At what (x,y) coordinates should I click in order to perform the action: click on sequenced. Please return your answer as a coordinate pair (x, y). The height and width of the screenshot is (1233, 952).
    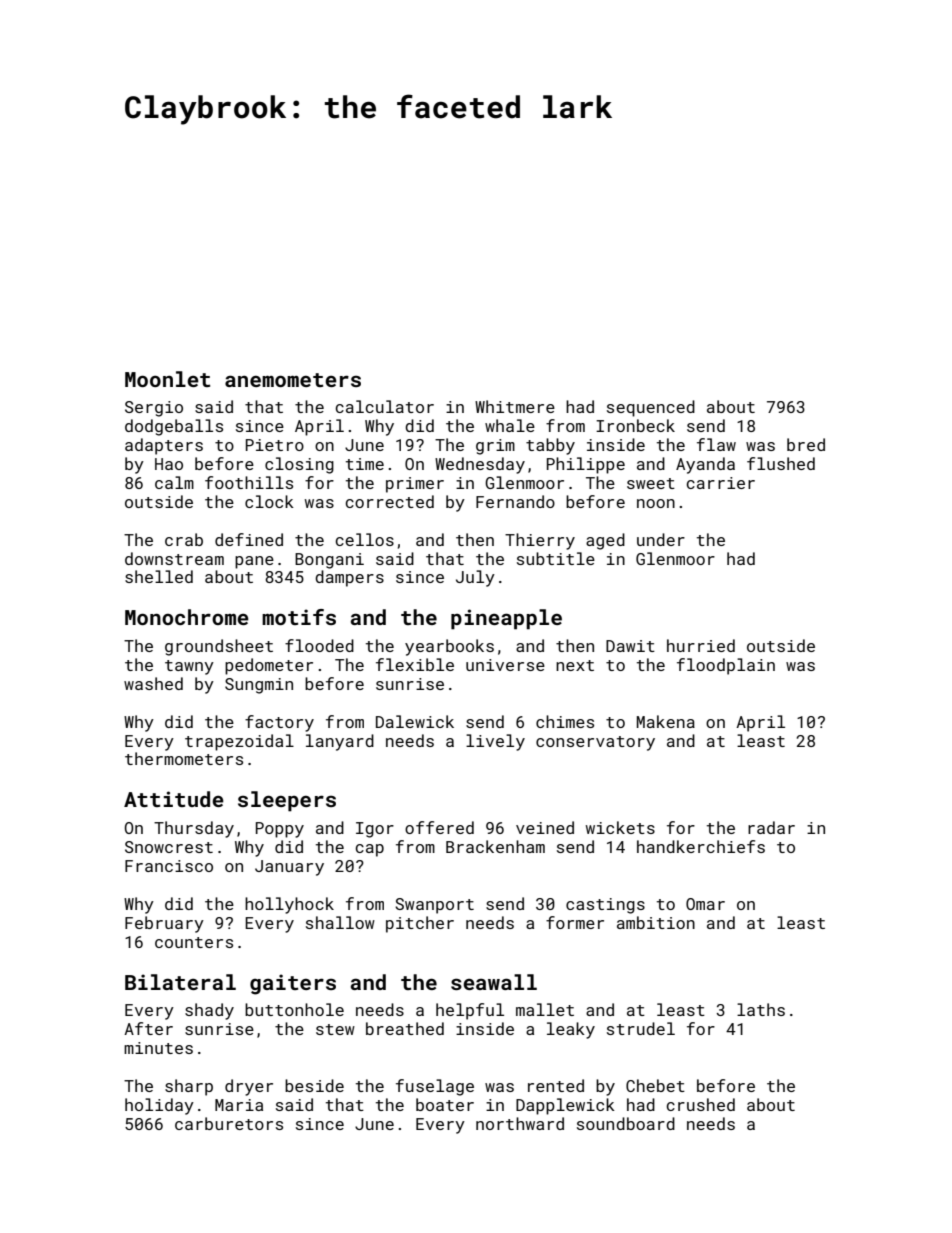
    Looking at the image, I should click on (651, 408).
